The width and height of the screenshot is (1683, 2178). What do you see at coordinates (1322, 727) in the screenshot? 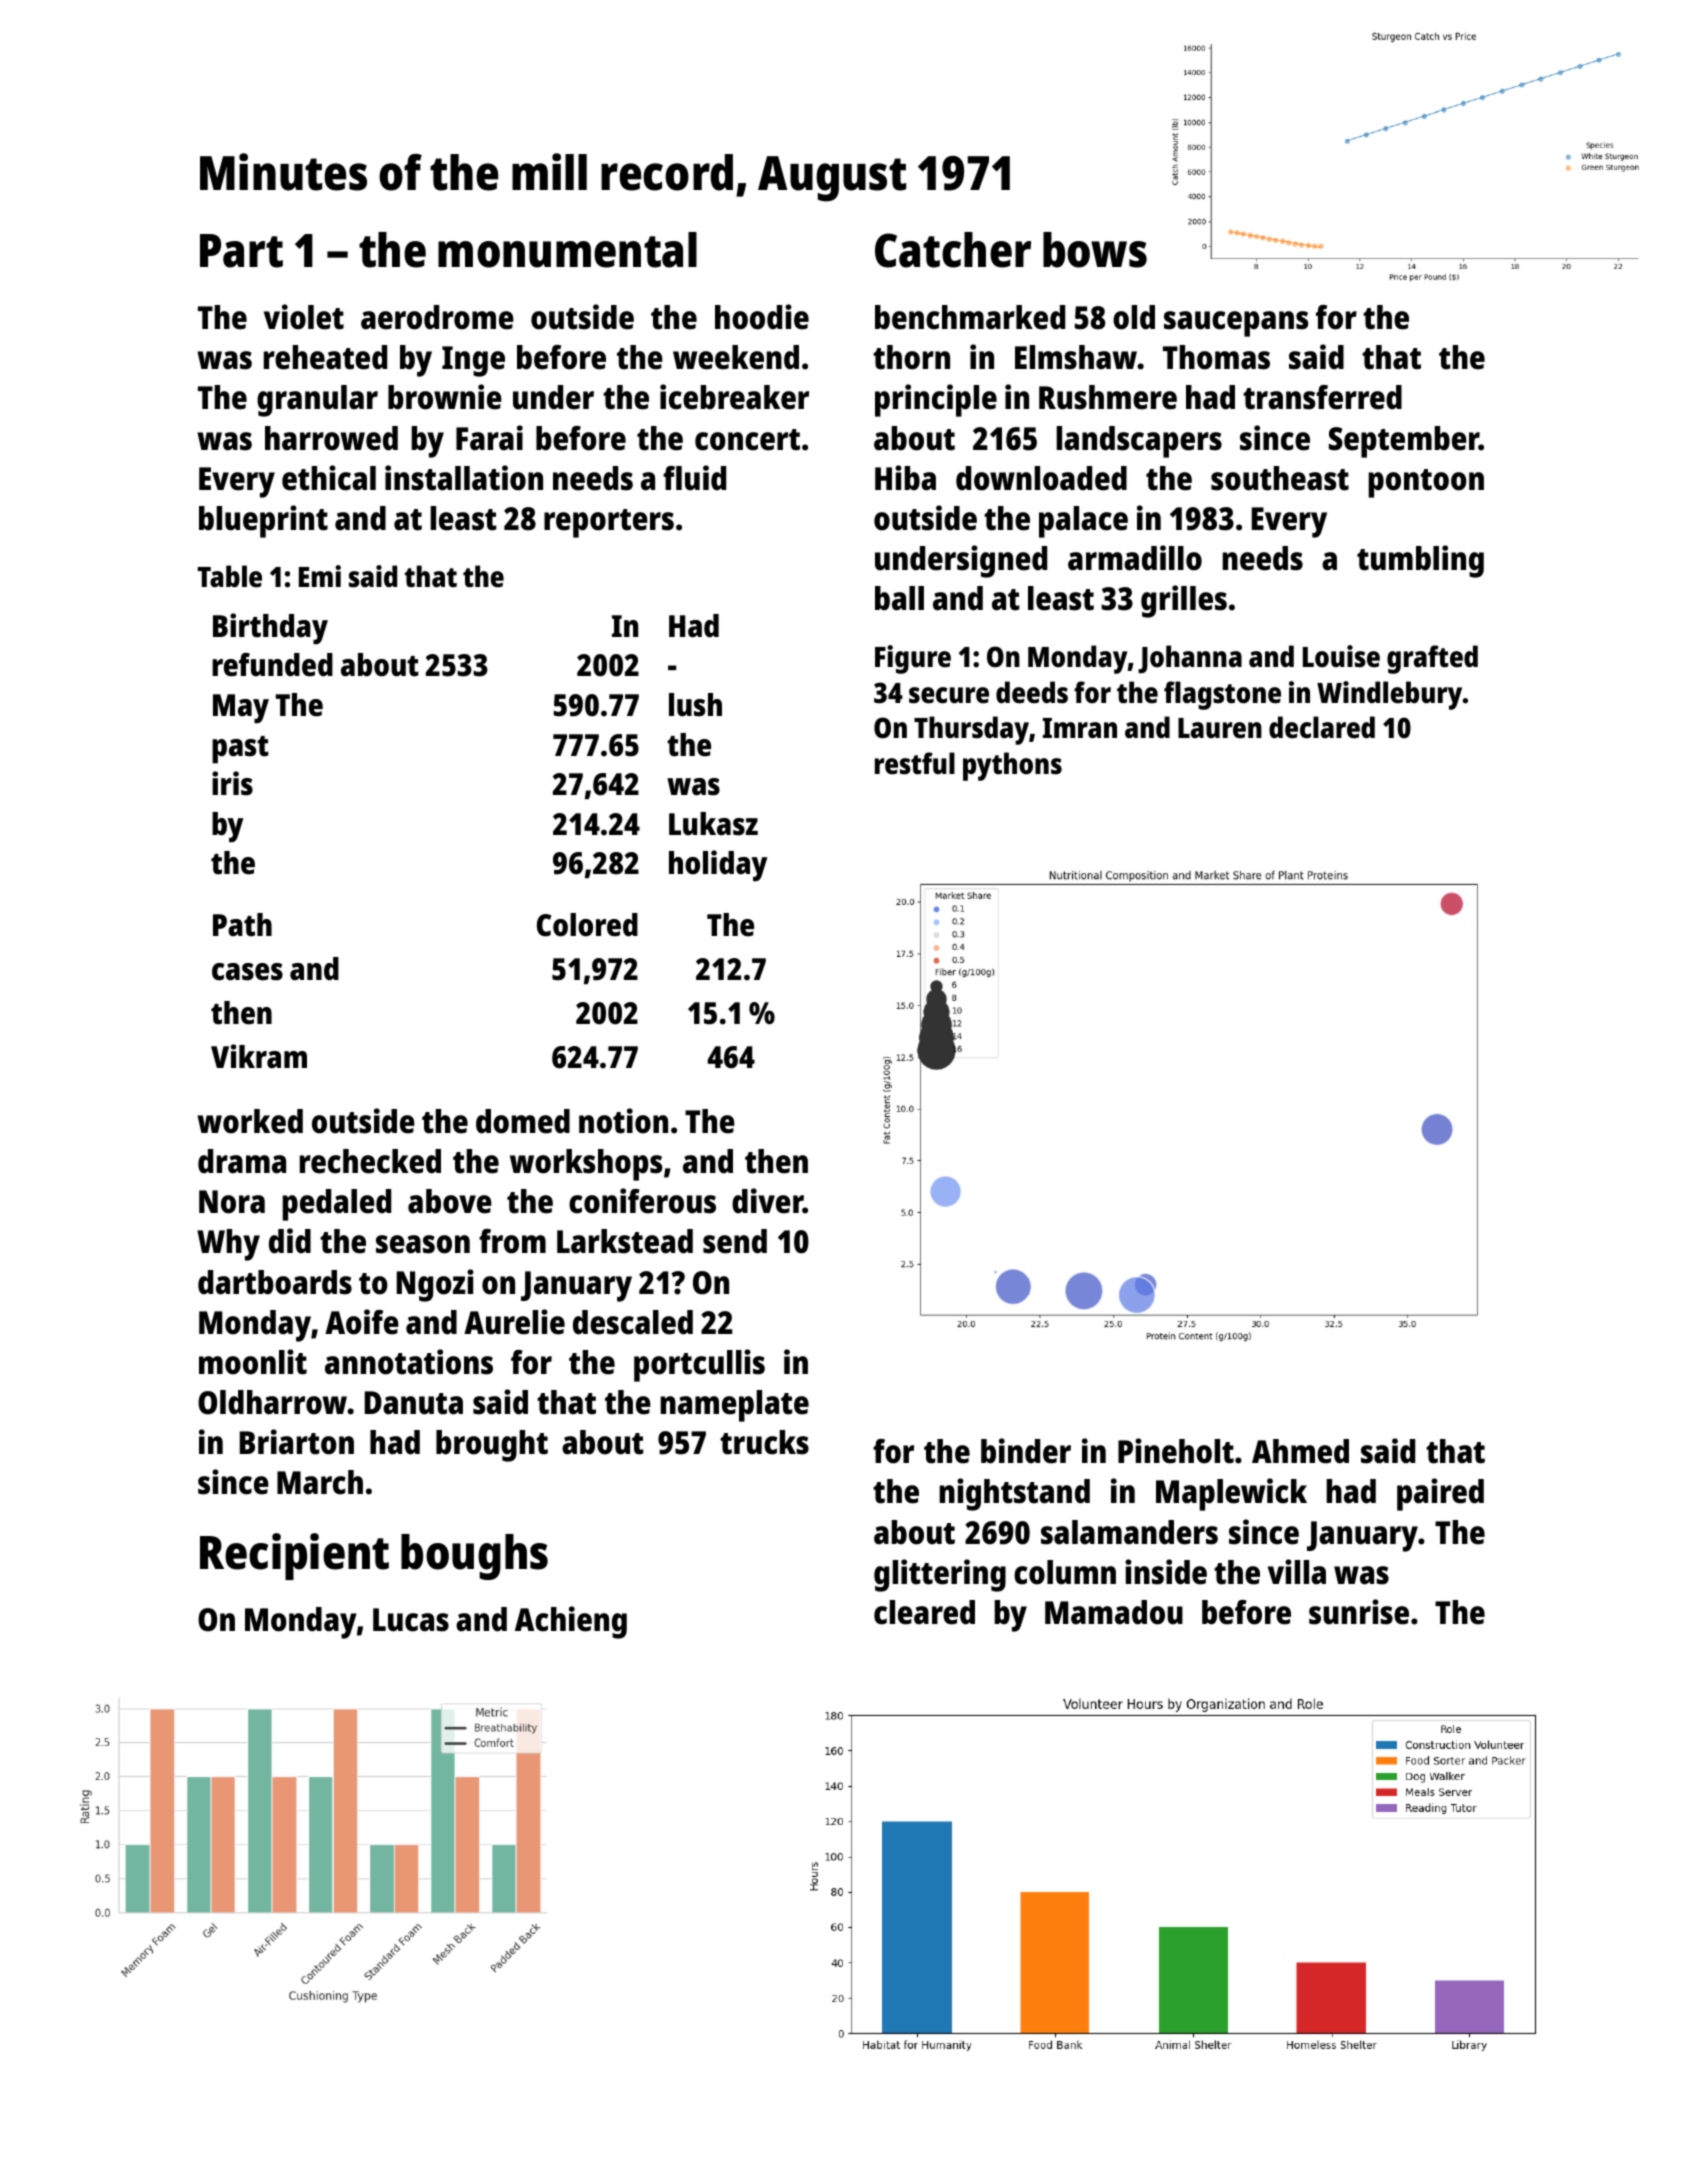
I see `declared` at bounding box center [1322, 727].
